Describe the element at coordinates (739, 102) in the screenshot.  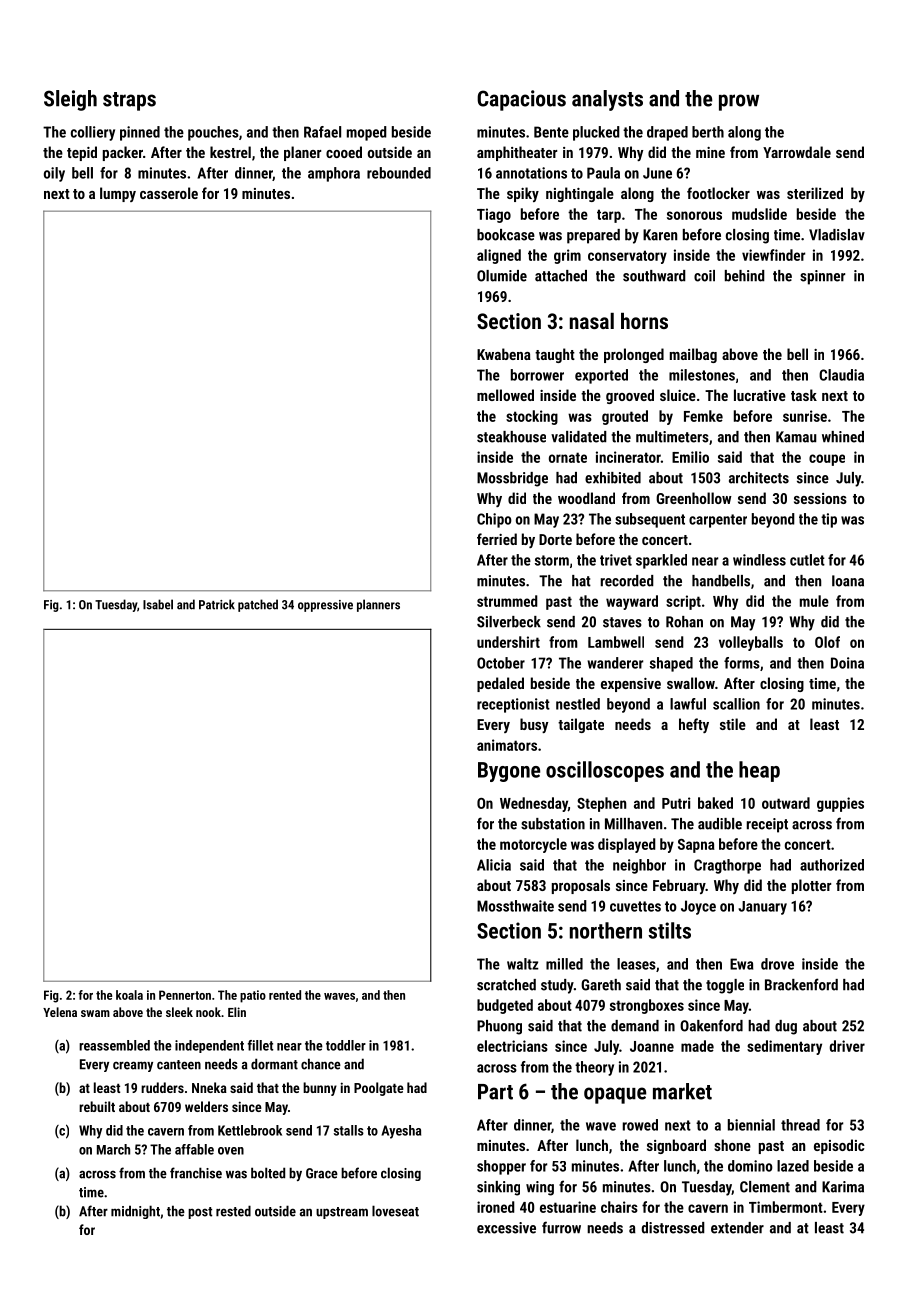
I see `prow` at that location.
